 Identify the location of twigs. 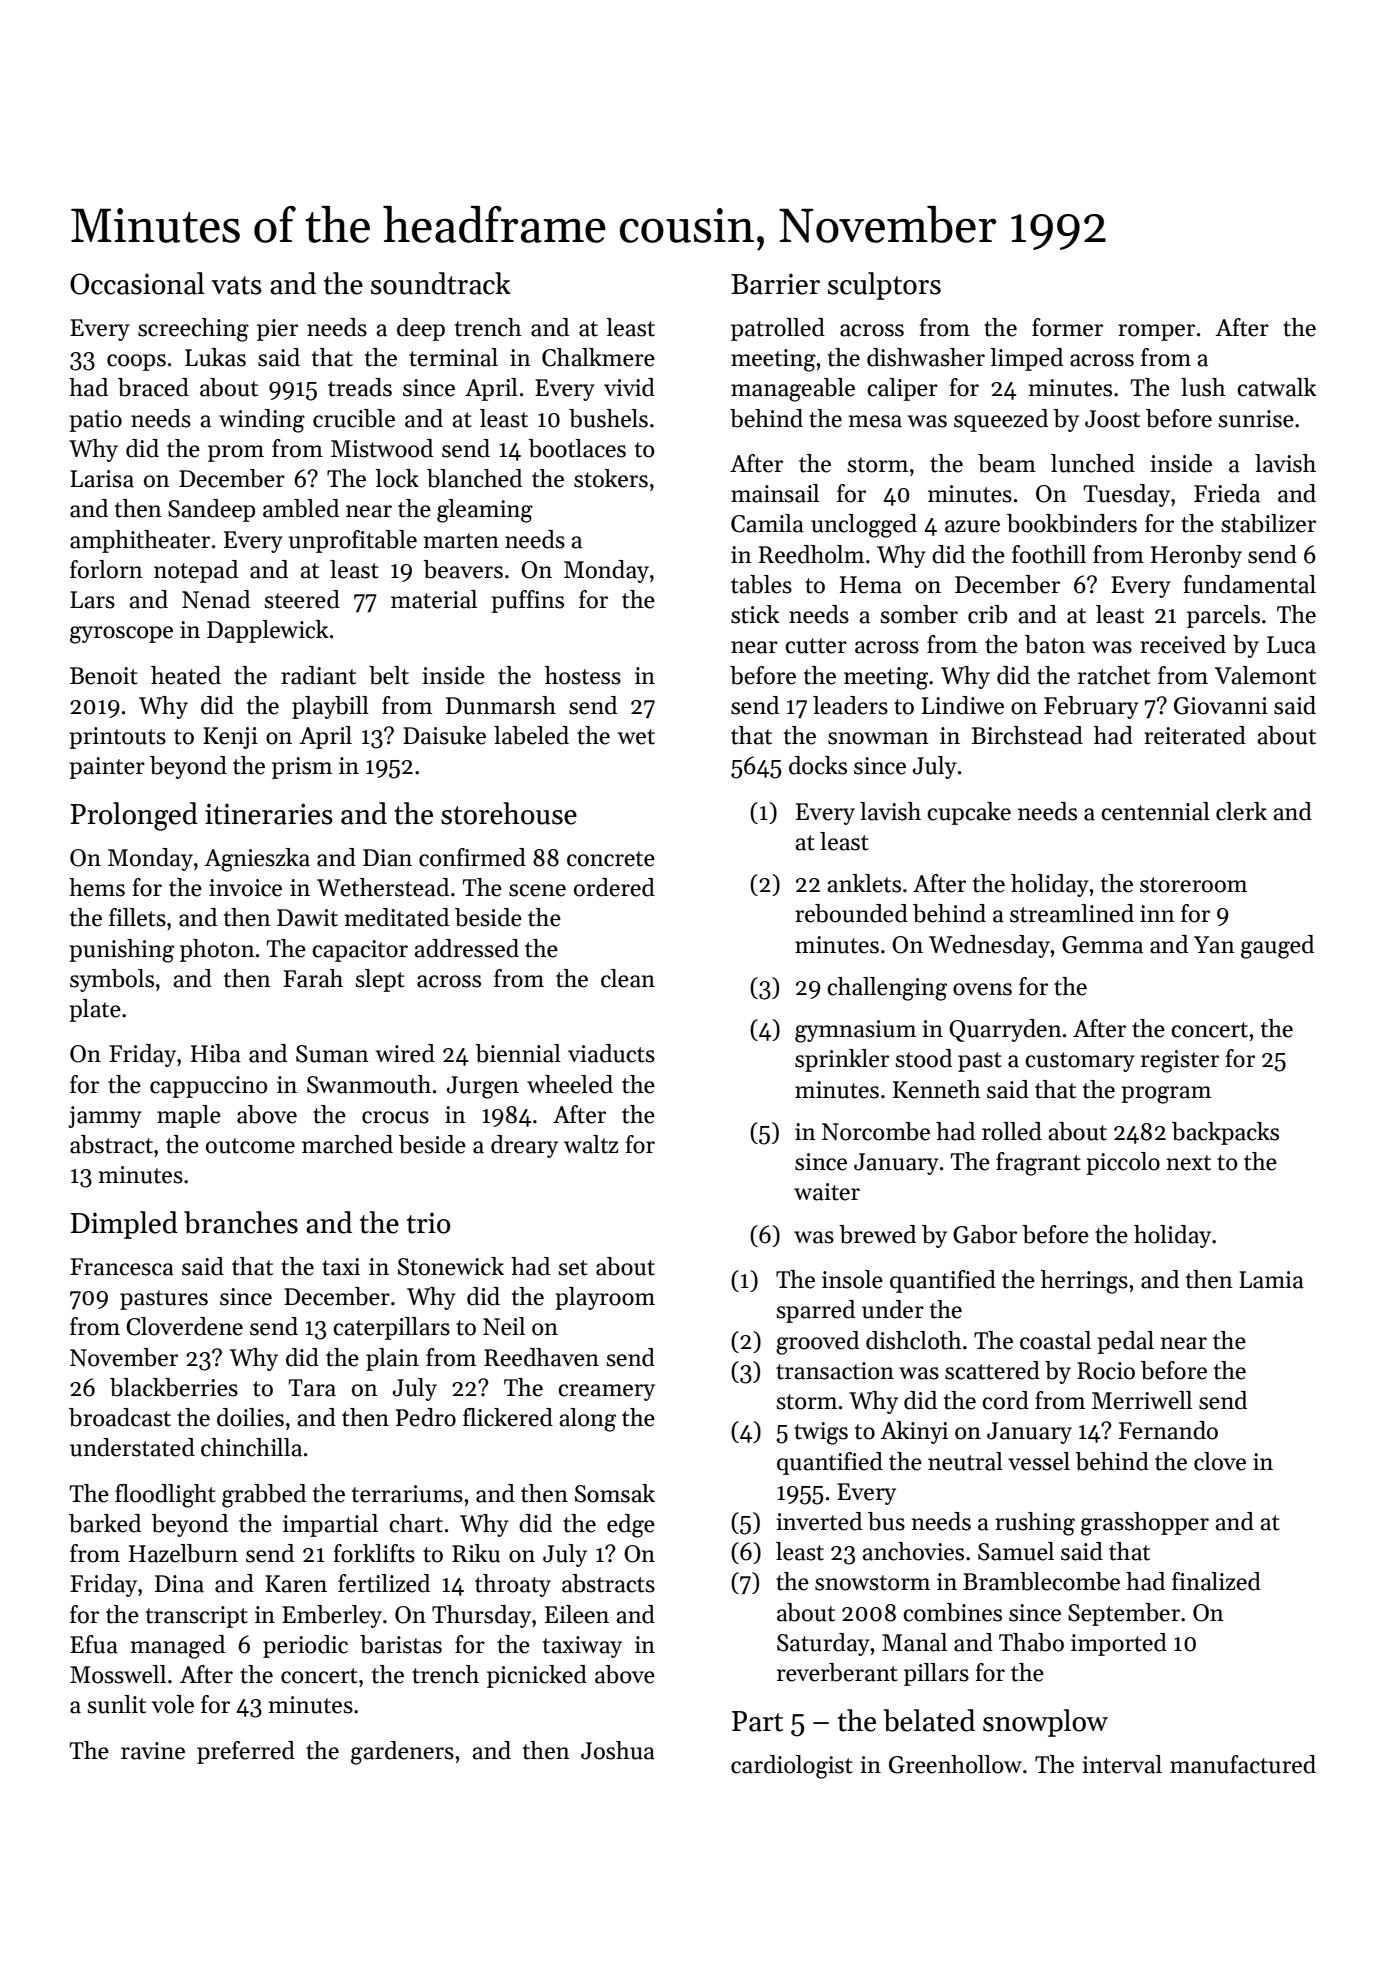
(821, 1433).
